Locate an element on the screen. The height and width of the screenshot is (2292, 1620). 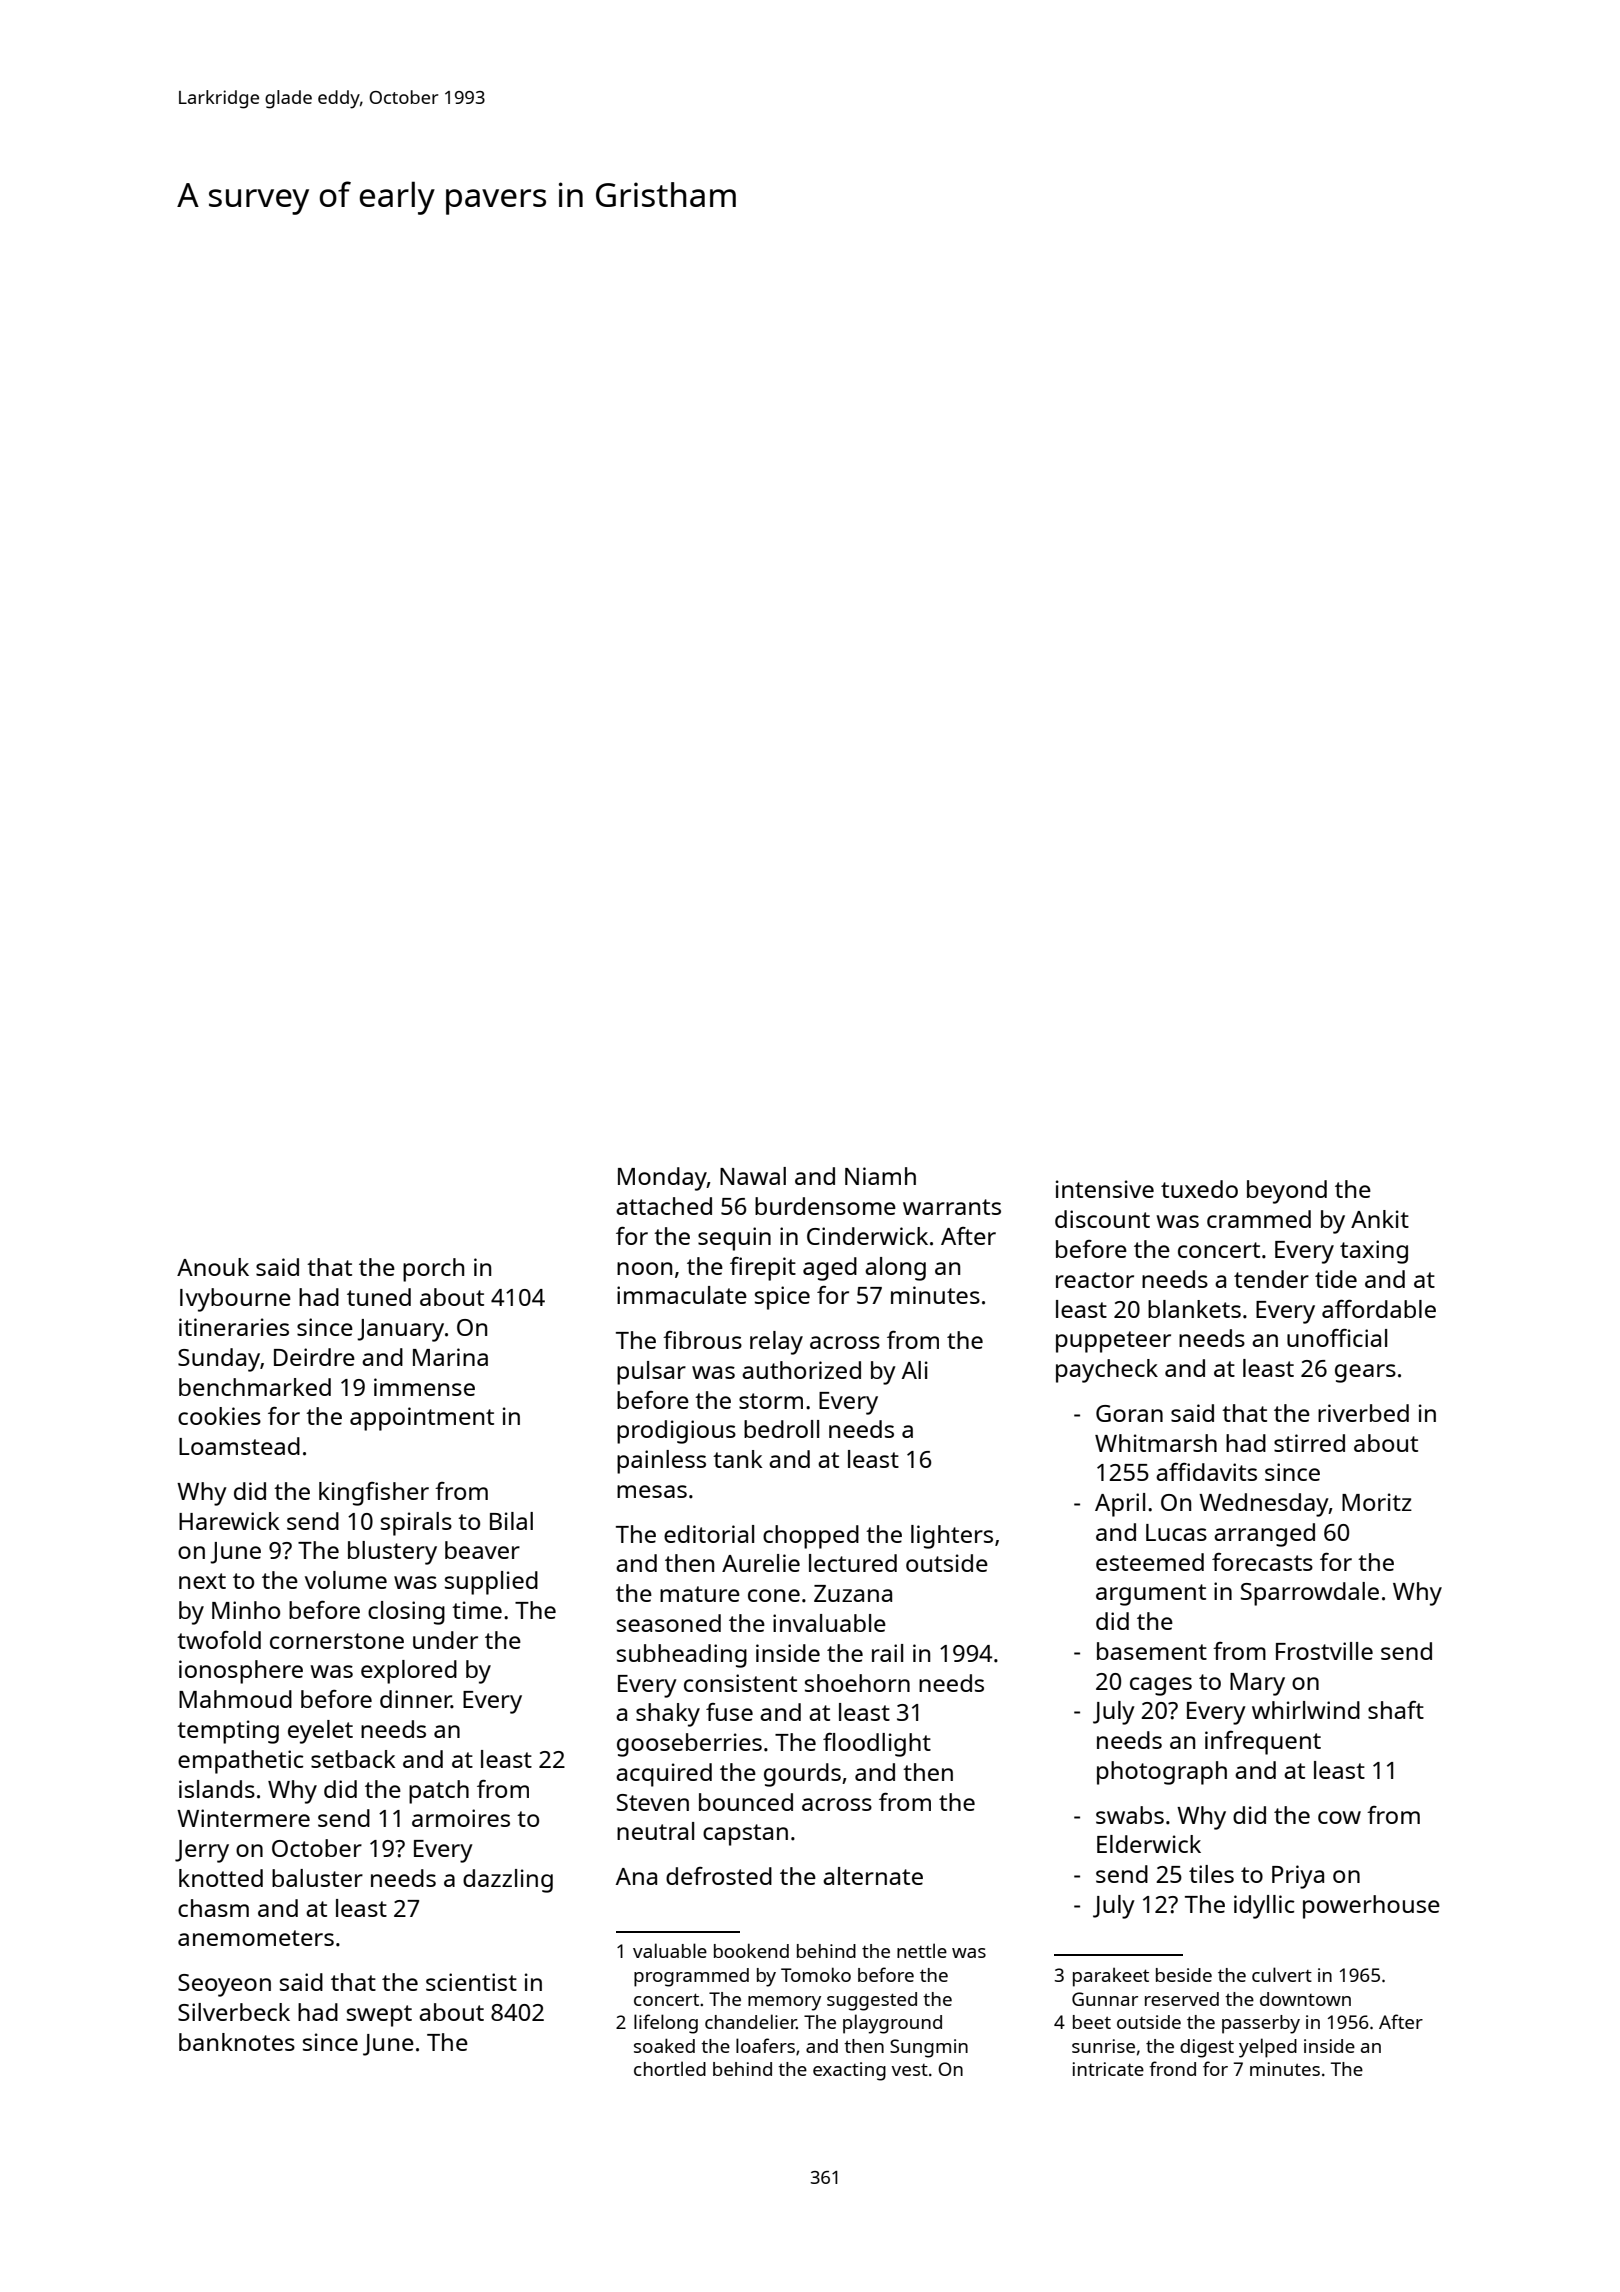
floodlight is located at coordinates (877, 1745).
